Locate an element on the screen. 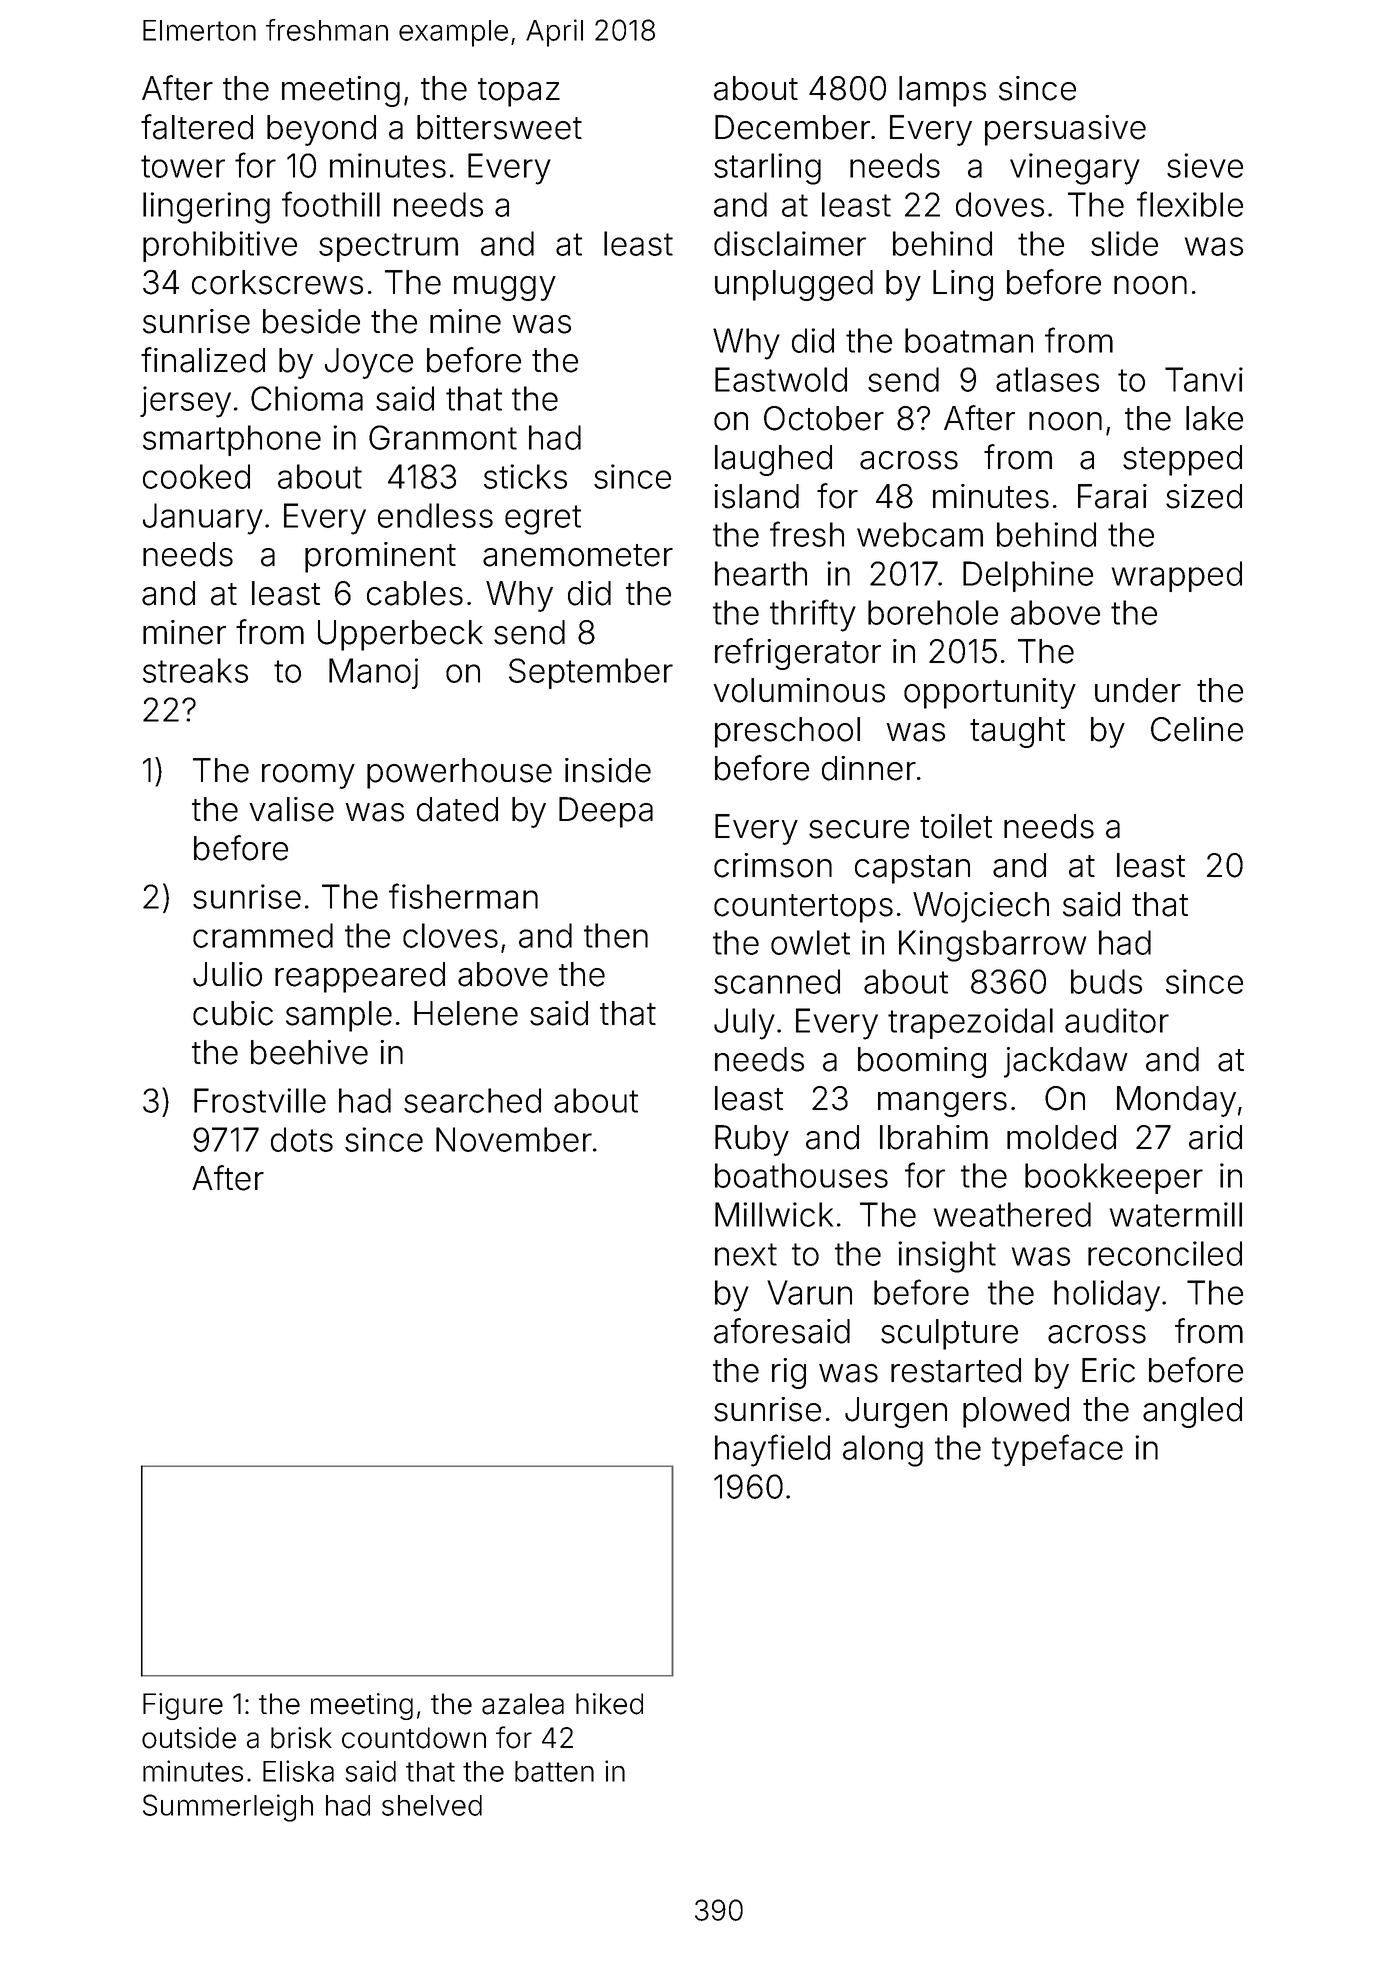 This screenshot has width=1386, height=1969. doves is located at coordinates (1000, 204).
